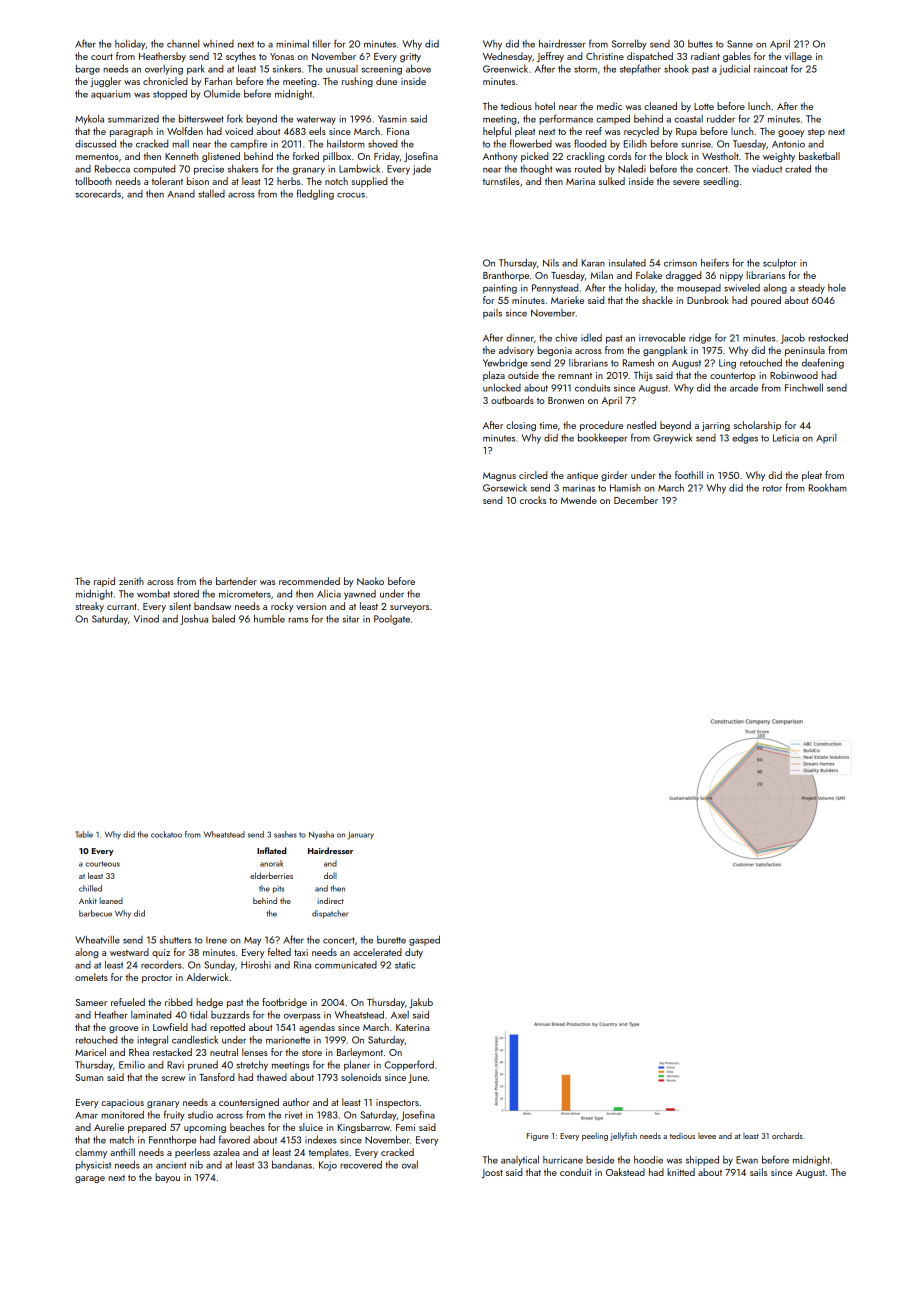 This document has height=1308, width=924. What do you see at coordinates (93, 181) in the document?
I see `tollbooth` at bounding box center [93, 181].
